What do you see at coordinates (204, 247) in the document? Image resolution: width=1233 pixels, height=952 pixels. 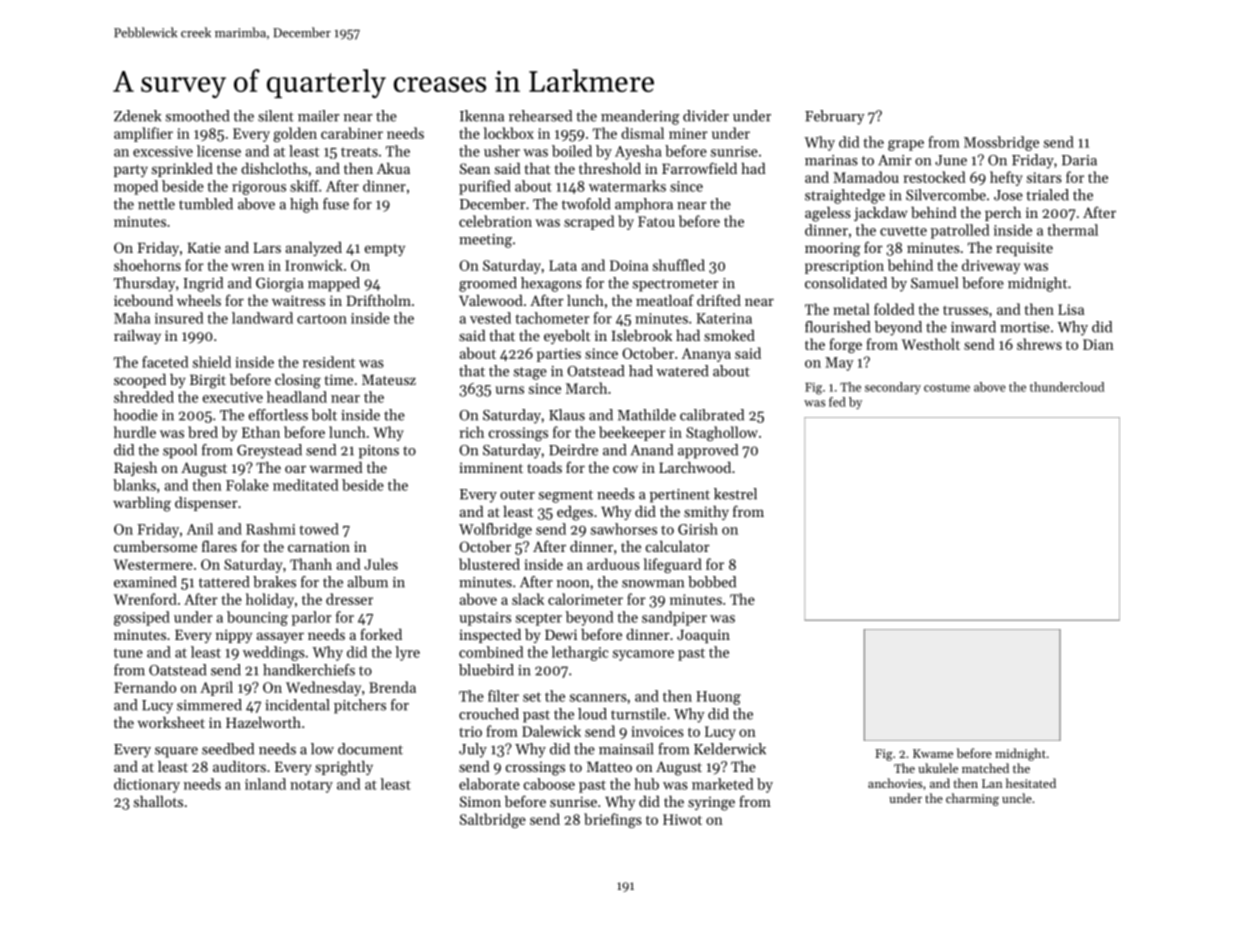 I see `Katie` at bounding box center [204, 247].
